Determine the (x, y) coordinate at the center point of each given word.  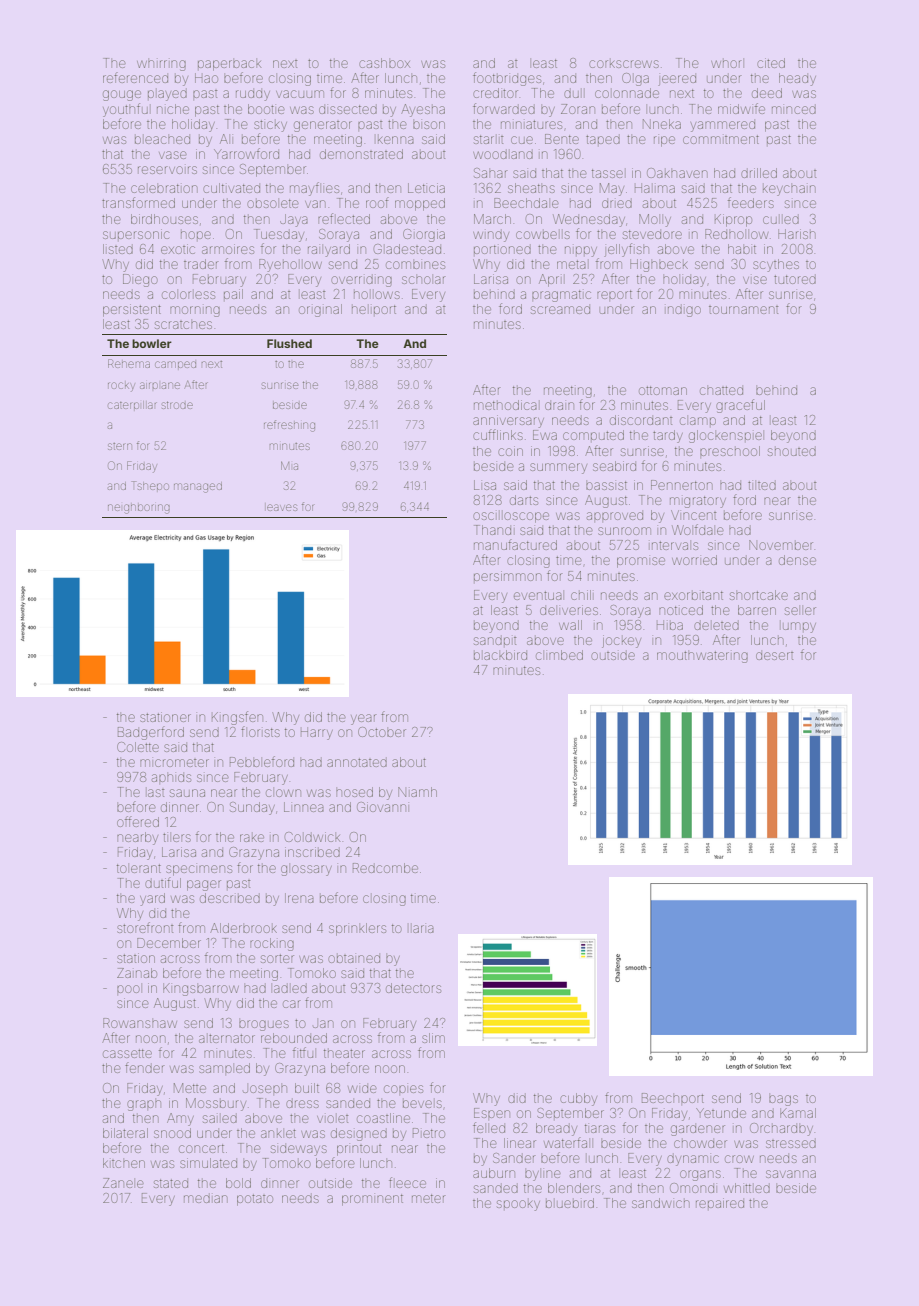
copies (403, 1089)
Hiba (670, 625)
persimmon (508, 576)
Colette (138, 747)
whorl (726, 64)
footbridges (507, 79)
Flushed (289, 343)
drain (559, 406)
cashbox (384, 63)
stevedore (652, 234)
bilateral (125, 1133)
